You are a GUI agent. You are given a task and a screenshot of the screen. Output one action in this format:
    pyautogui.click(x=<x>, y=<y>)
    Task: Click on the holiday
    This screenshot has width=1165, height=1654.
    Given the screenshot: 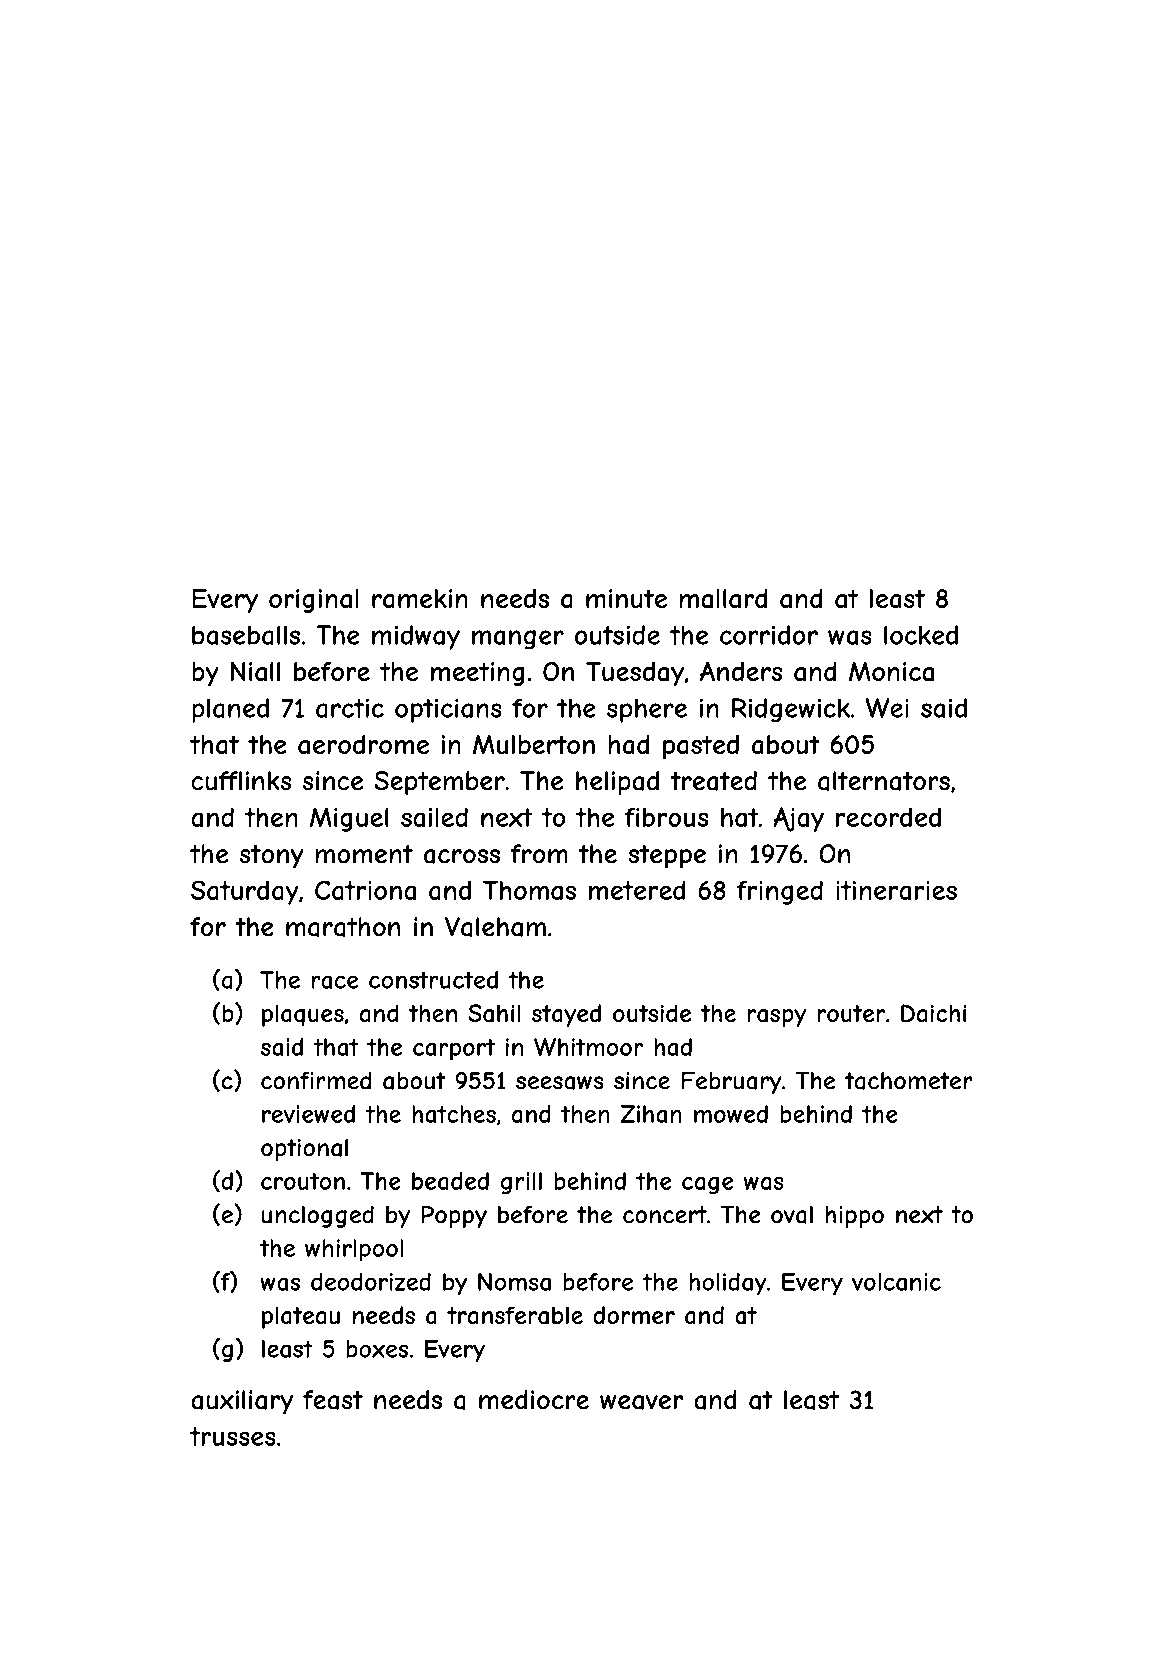 What is the action you would take?
    pyautogui.click(x=728, y=1284)
